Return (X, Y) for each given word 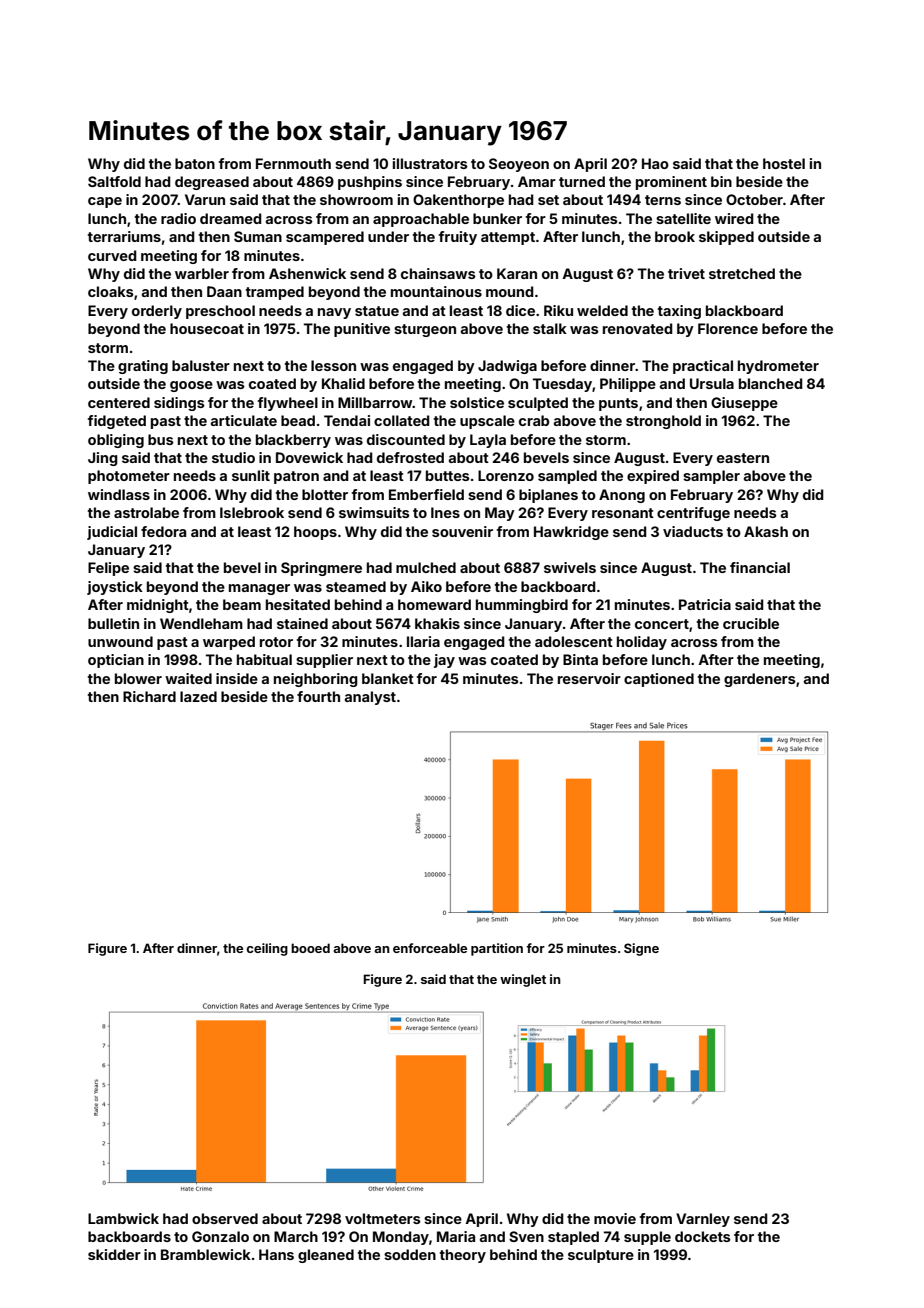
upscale (487, 422)
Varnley (703, 1220)
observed (225, 1218)
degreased (212, 183)
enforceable (430, 948)
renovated (638, 328)
